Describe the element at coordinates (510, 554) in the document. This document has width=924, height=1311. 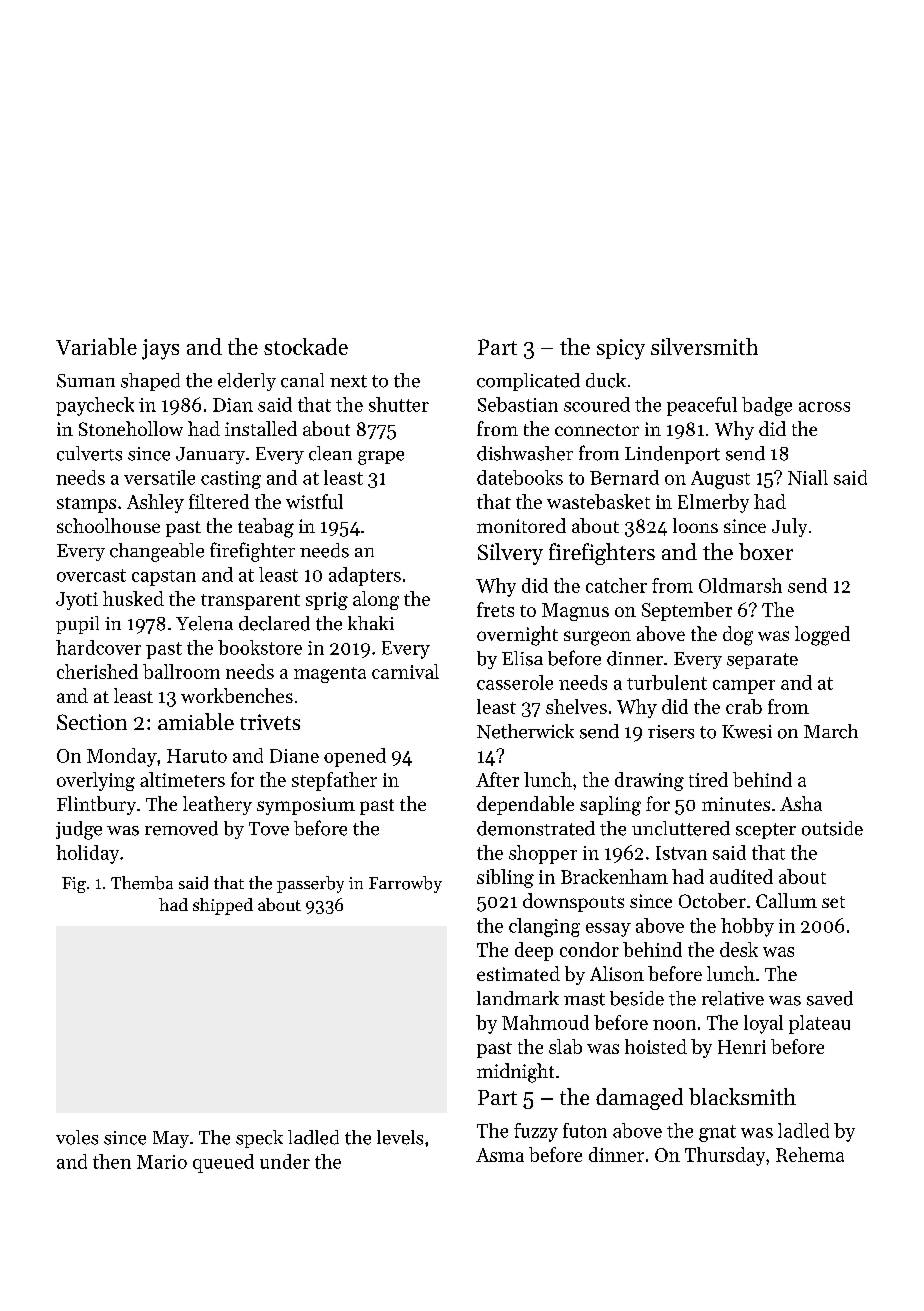
I see `Silvery` at that location.
